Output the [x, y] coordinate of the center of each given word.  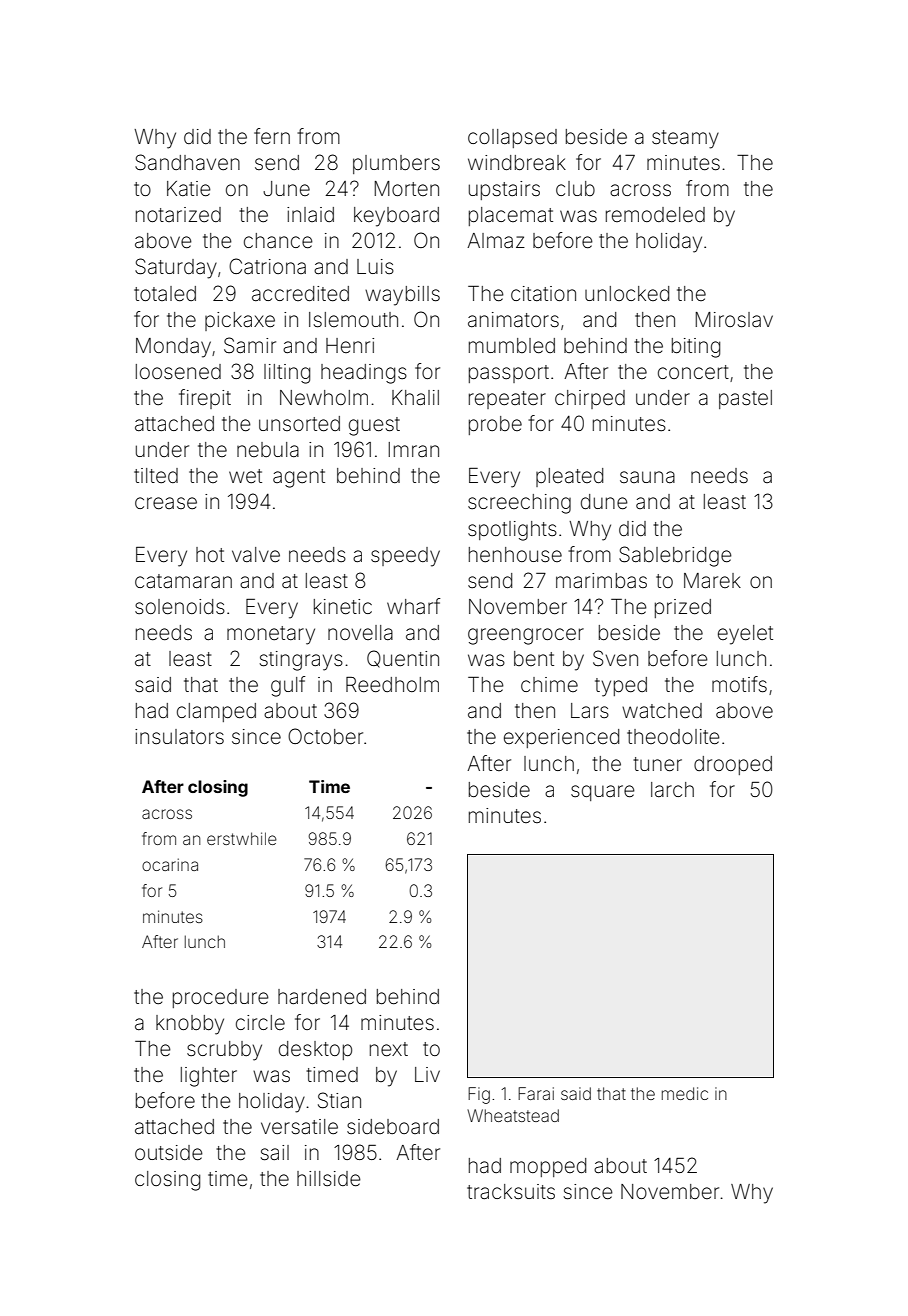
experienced [561, 738]
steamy [685, 139]
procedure [221, 998]
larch [672, 789]
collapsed [512, 138]
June [286, 188]
